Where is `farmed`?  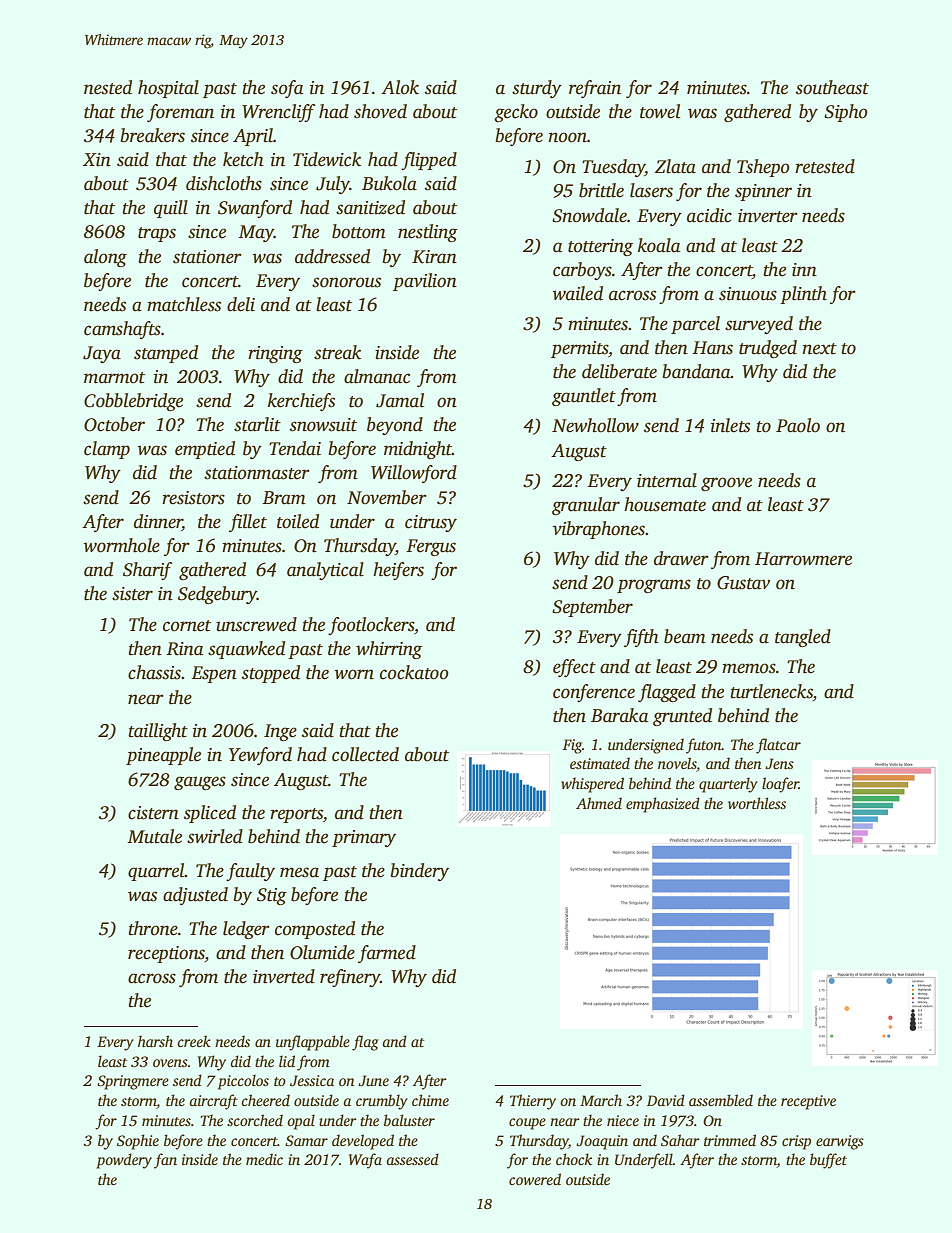 farmed is located at coordinates (387, 954).
